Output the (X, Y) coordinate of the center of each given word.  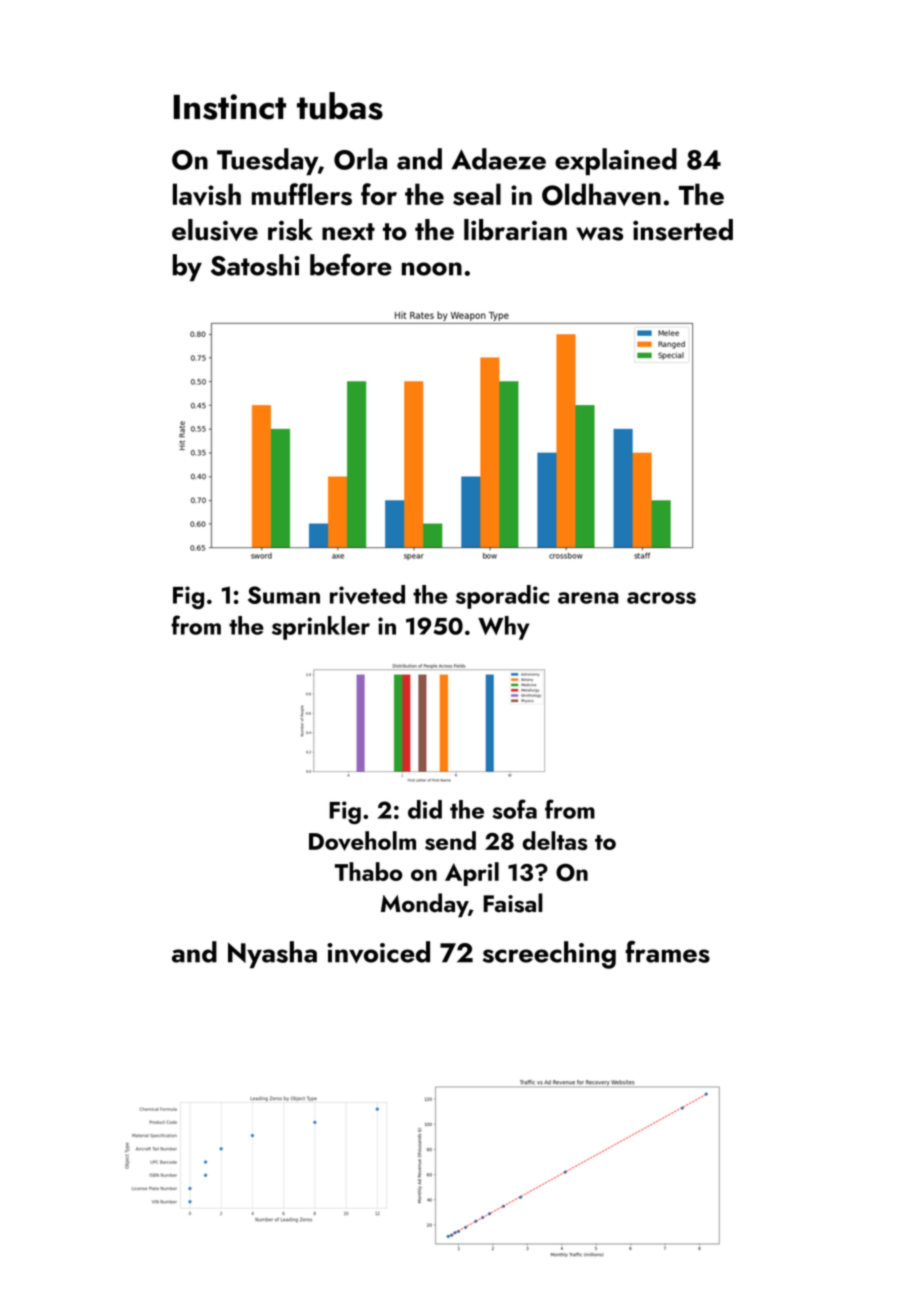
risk (290, 230)
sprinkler (321, 628)
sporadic (502, 597)
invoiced (378, 952)
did (425, 809)
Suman (284, 595)
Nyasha (272, 954)
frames (667, 952)
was (599, 234)
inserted (683, 230)
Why (503, 628)
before (351, 265)
